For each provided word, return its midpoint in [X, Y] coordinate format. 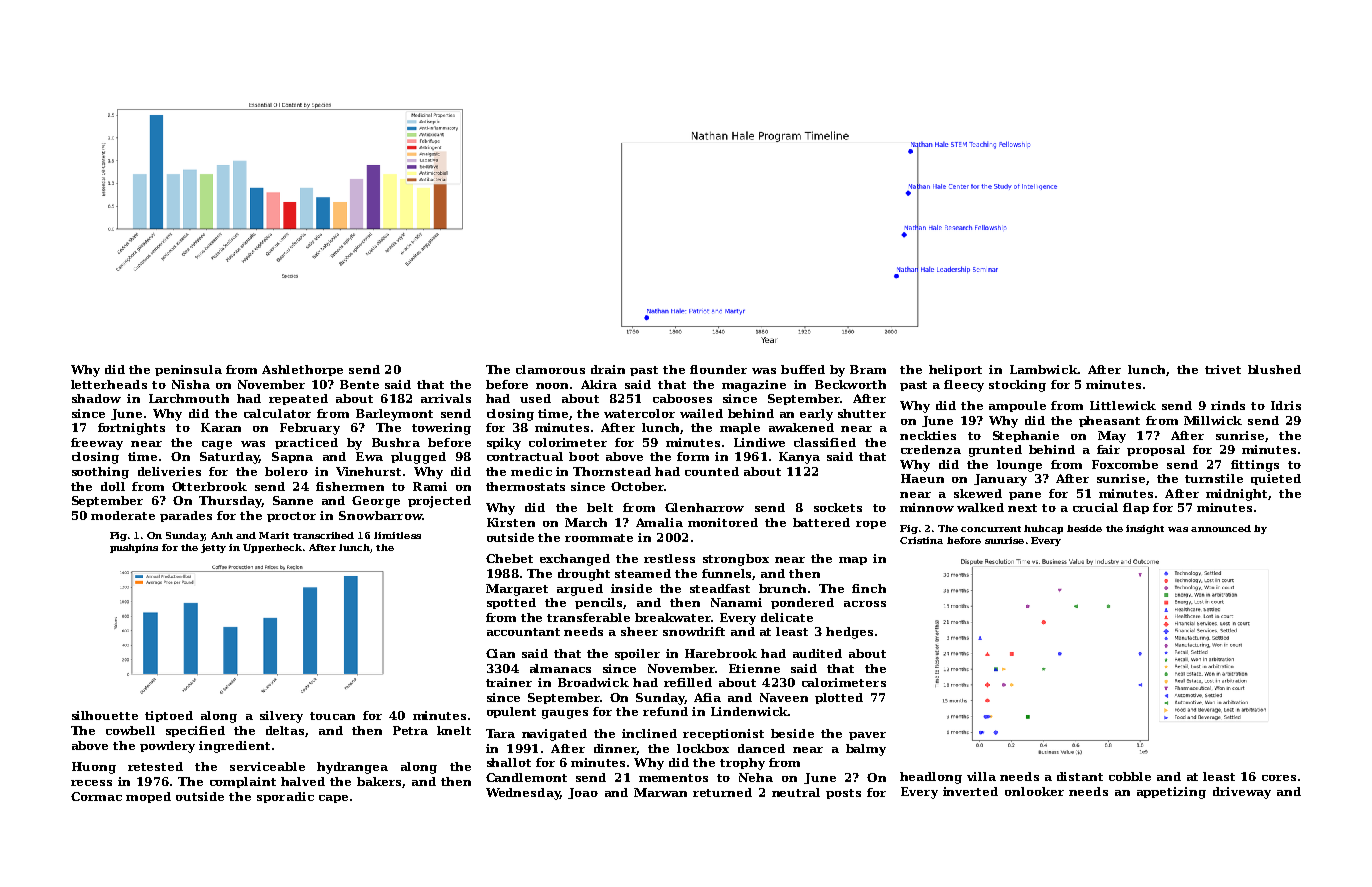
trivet [1223, 369]
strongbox [736, 560]
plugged [418, 458]
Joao [583, 793]
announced [1221, 528]
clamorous [550, 369]
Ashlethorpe [302, 370]
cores [1279, 778]
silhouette [105, 715]
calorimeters [844, 682]
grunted [995, 451]
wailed [701, 413]
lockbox [703, 748]
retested [155, 766]
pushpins [134, 548]
